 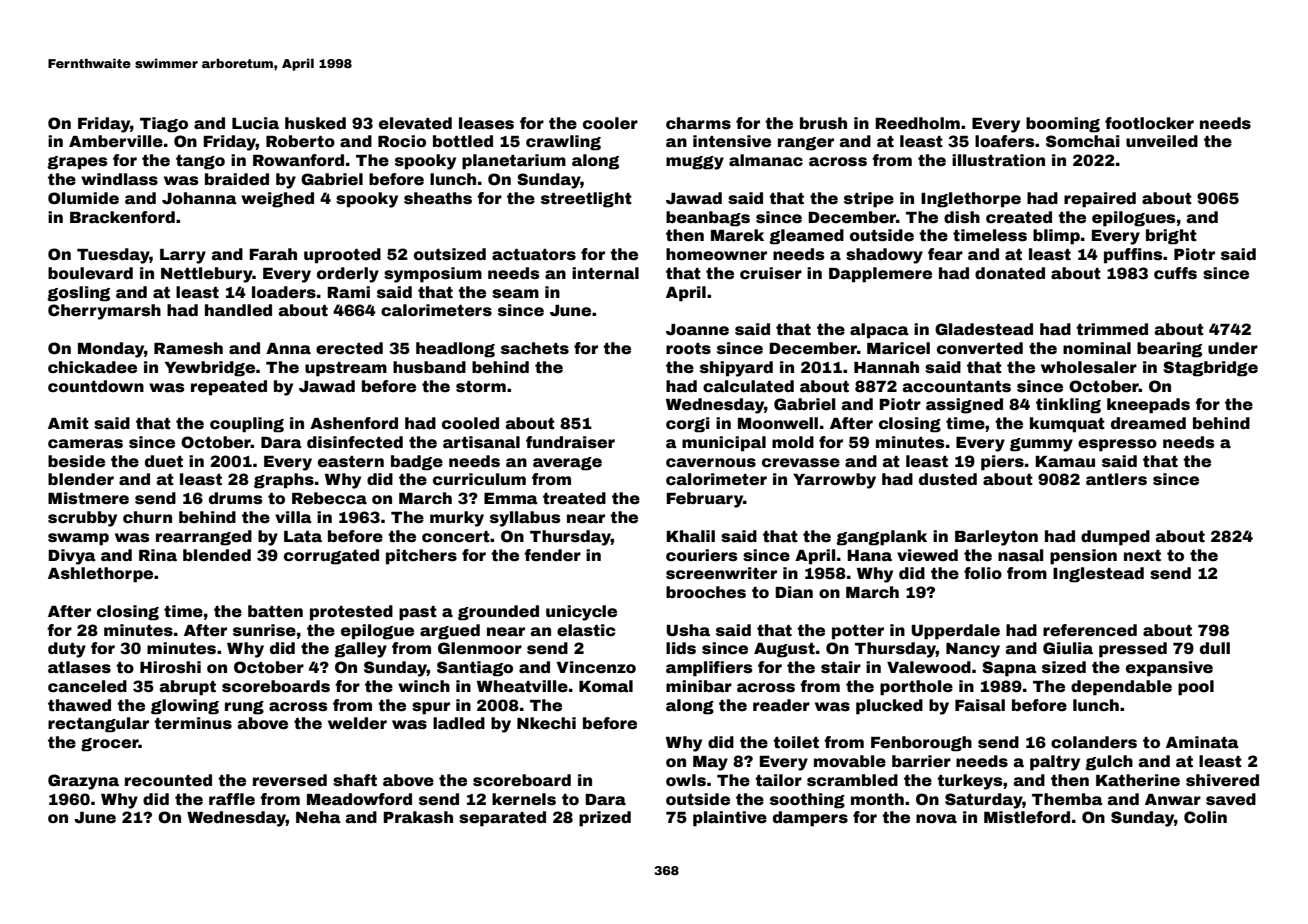 What do you see at coordinates (996, 538) in the screenshot?
I see `Barleyton` at bounding box center [996, 538].
